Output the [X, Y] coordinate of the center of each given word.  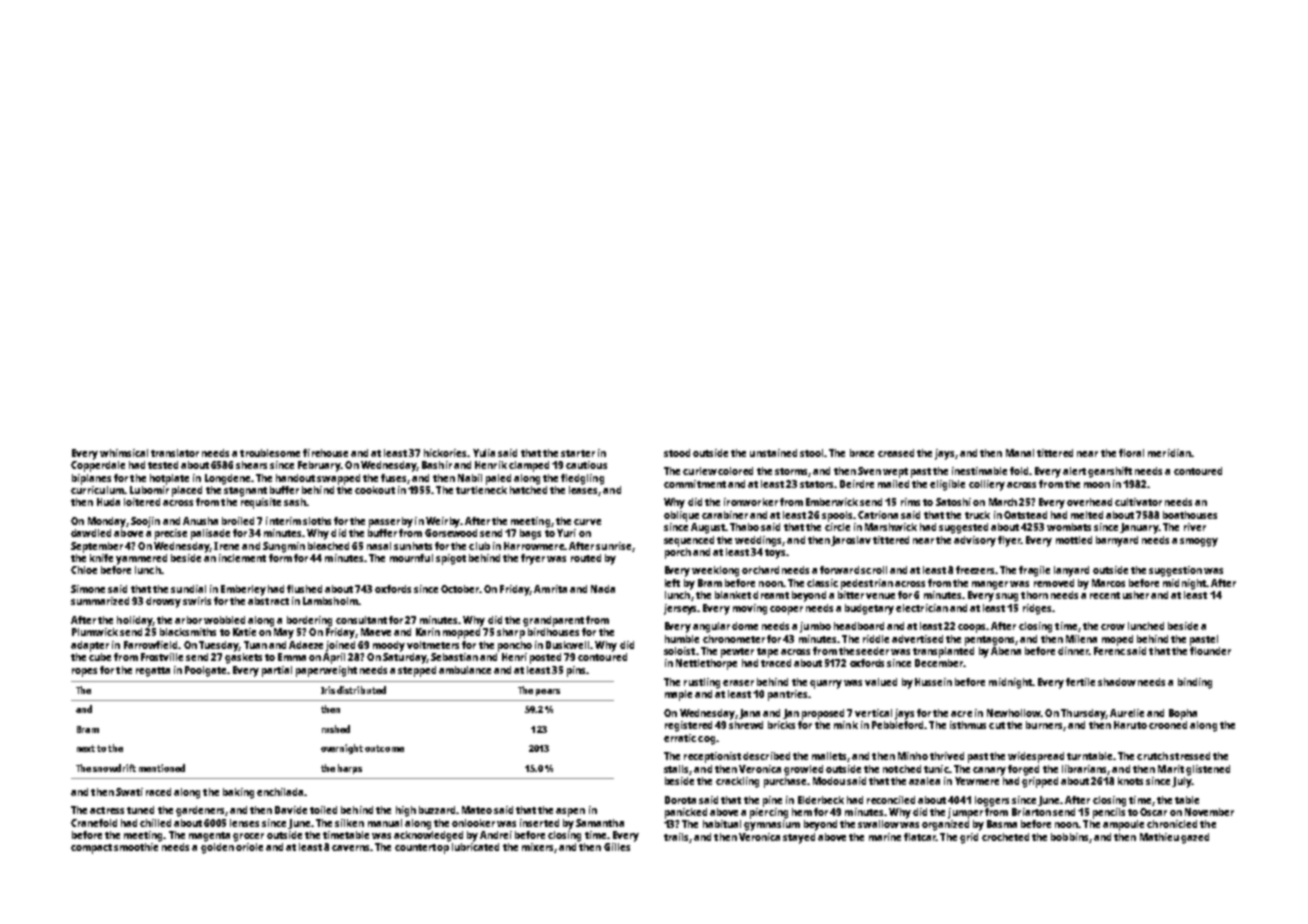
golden [217, 848]
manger [990, 585]
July [1182, 782]
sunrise [613, 546]
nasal [379, 546]
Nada [603, 589]
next [86, 748]
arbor [188, 620]
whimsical [124, 453]
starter [578, 453]
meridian [1169, 453]
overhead [1089, 502]
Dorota [680, 800]
